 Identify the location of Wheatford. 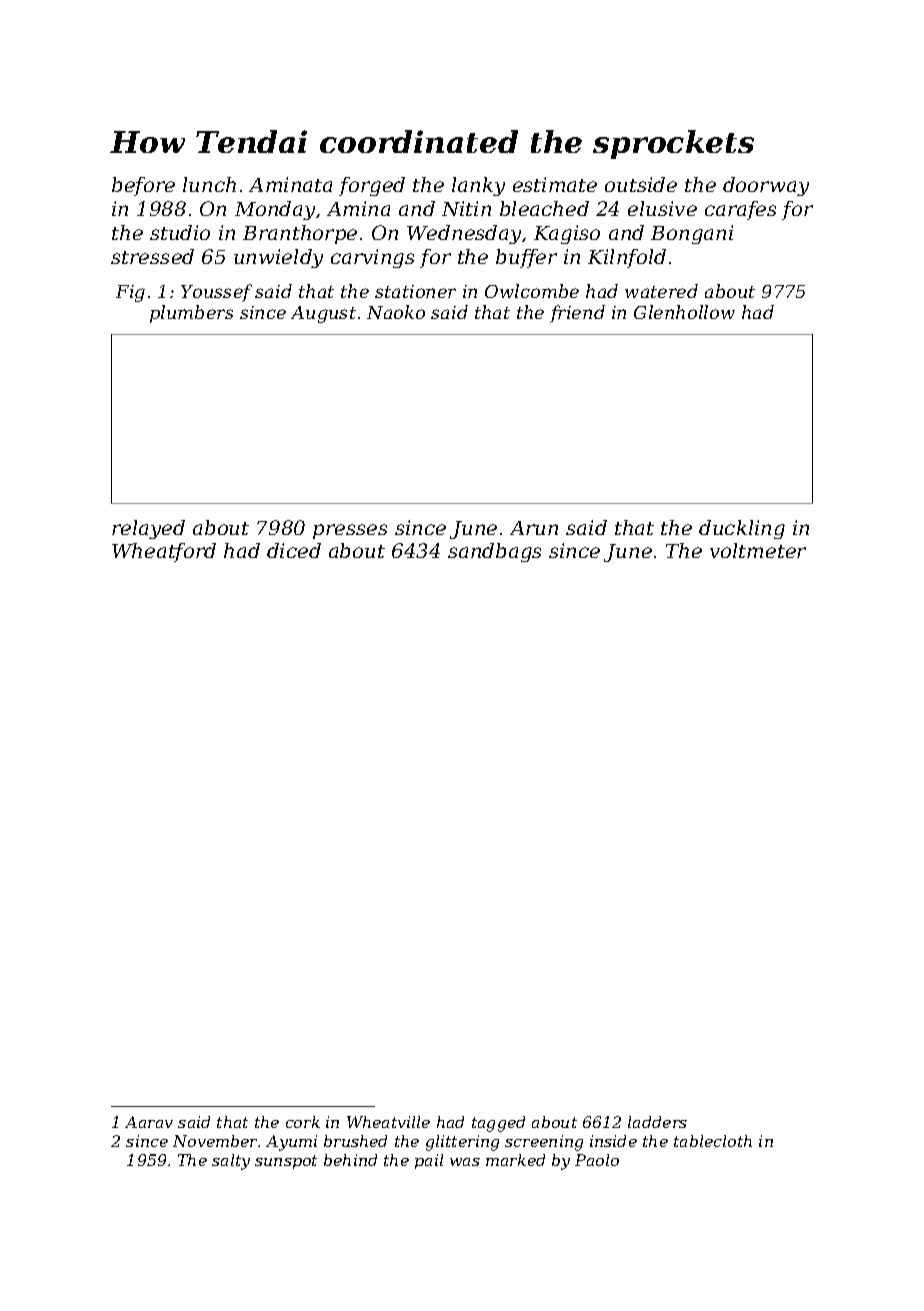
(164, 552).
